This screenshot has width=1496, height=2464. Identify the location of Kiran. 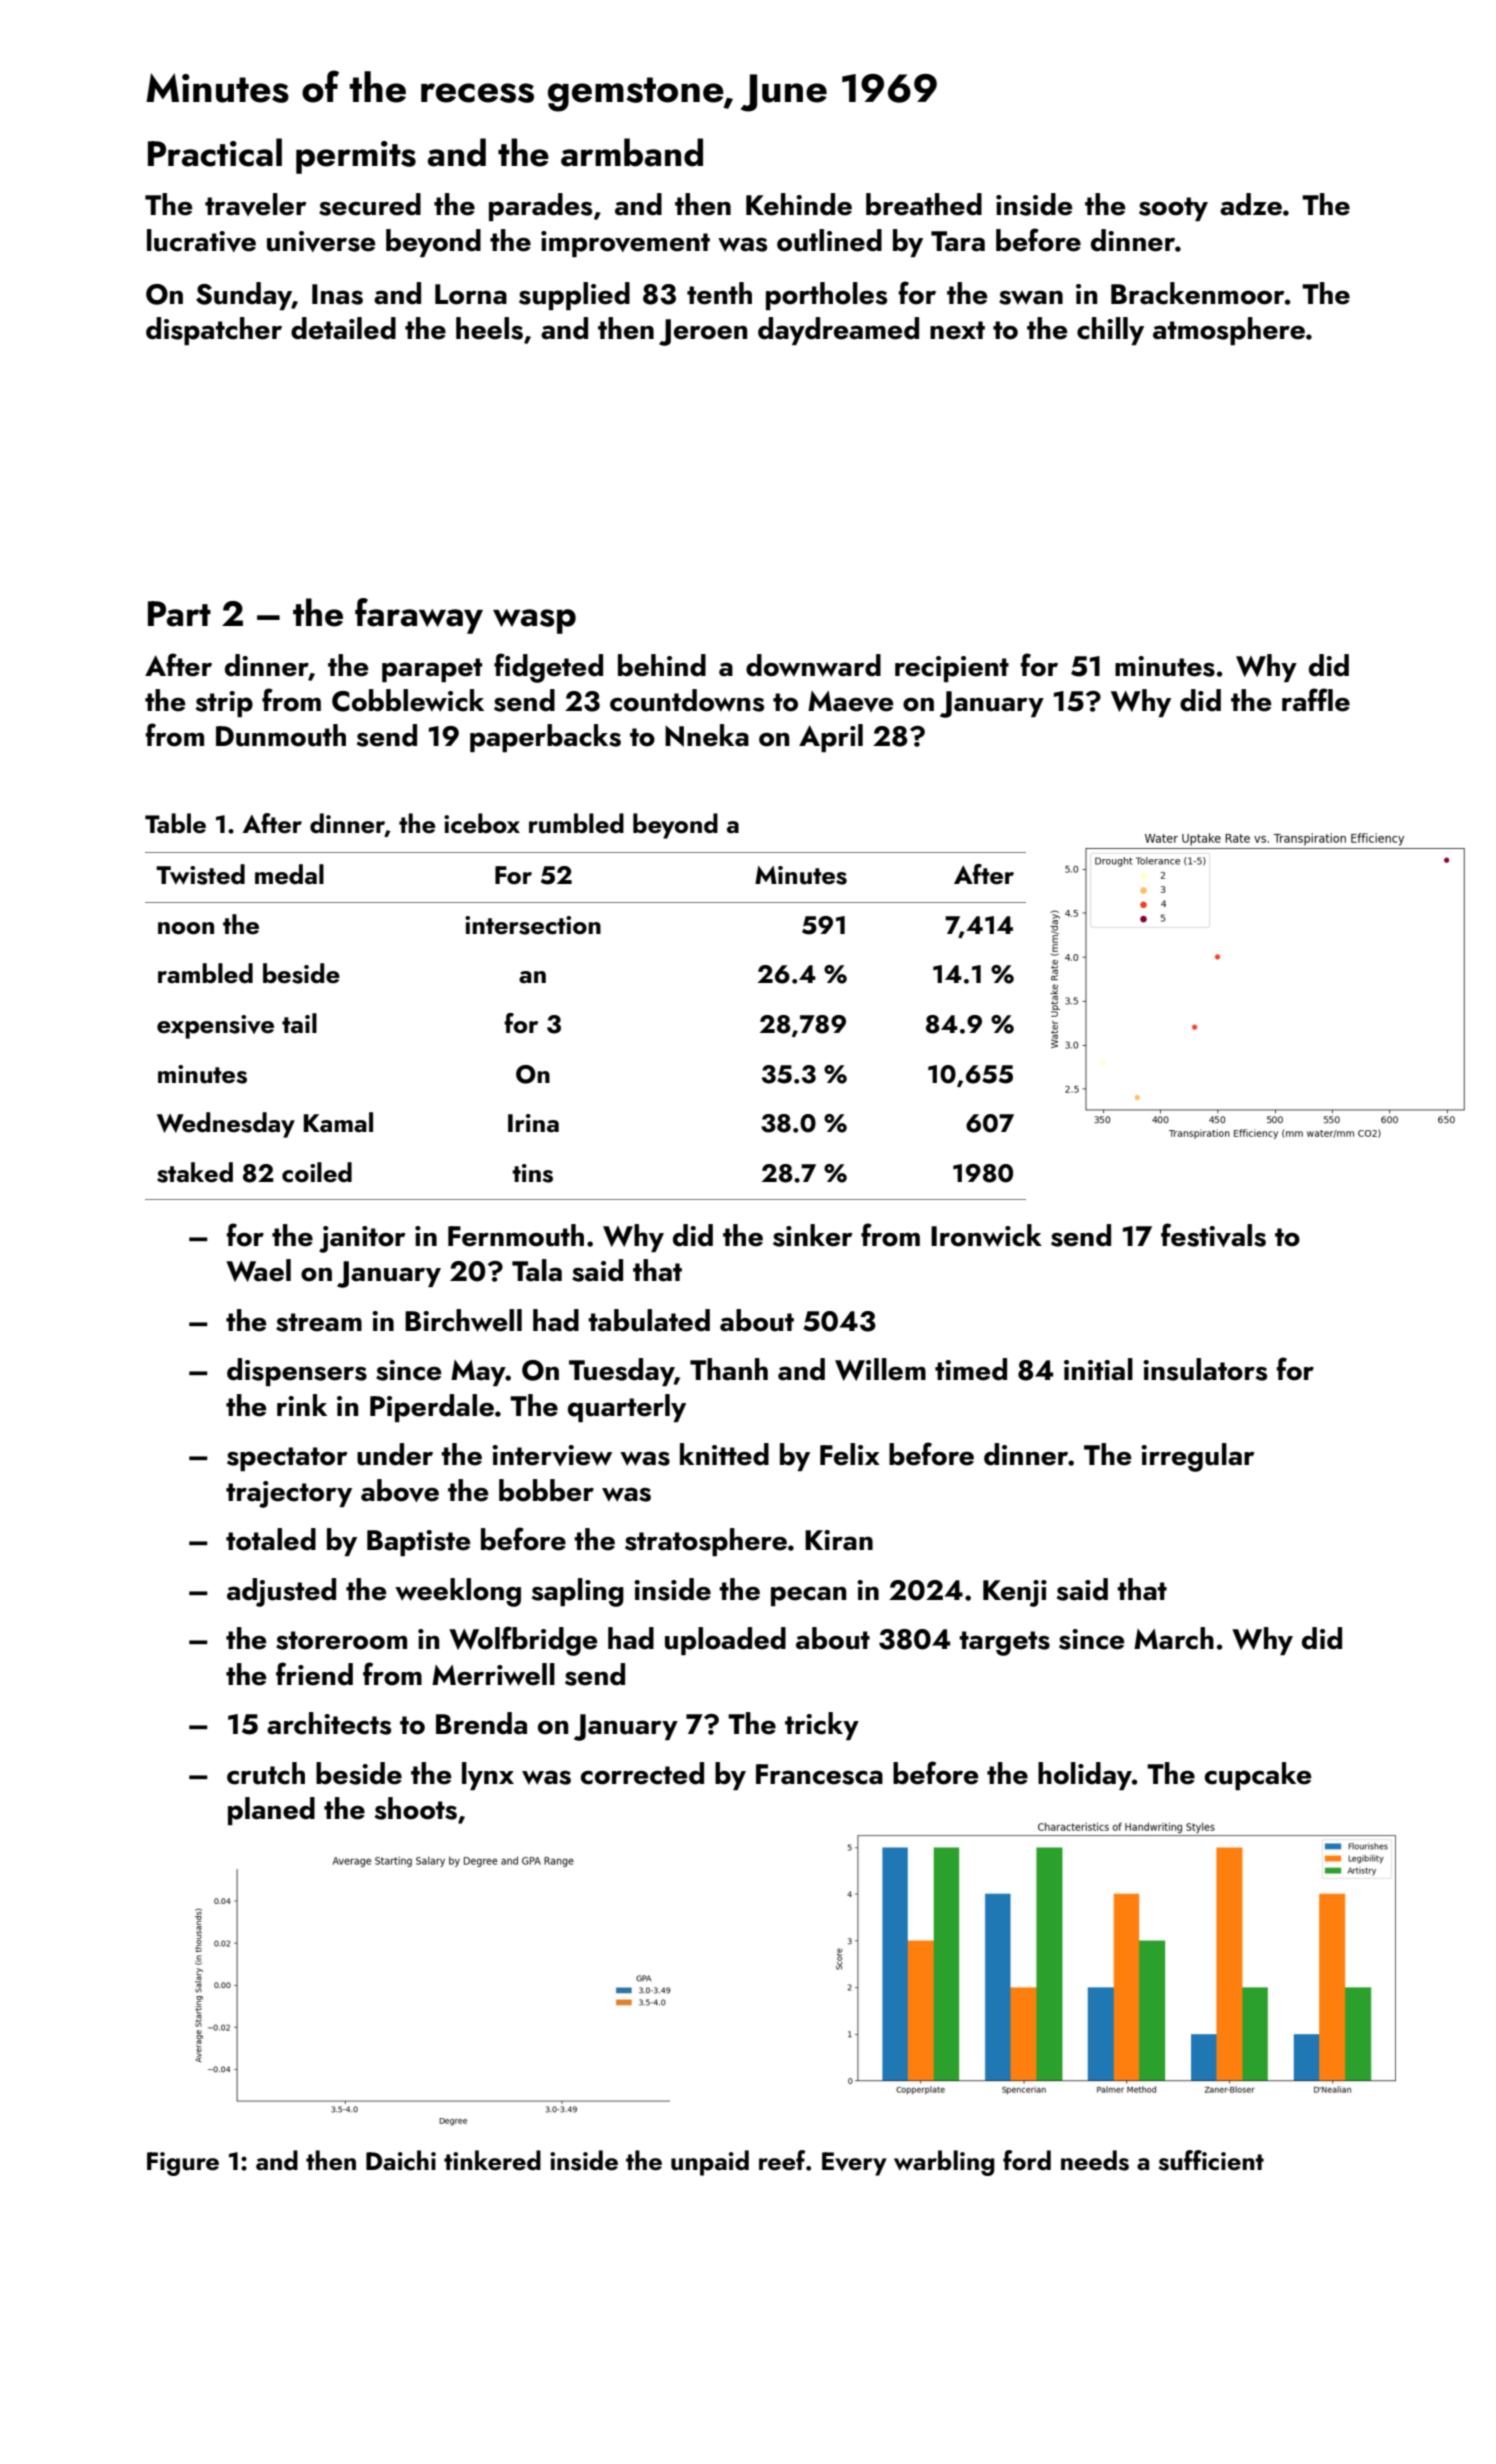
(839, 1540).
